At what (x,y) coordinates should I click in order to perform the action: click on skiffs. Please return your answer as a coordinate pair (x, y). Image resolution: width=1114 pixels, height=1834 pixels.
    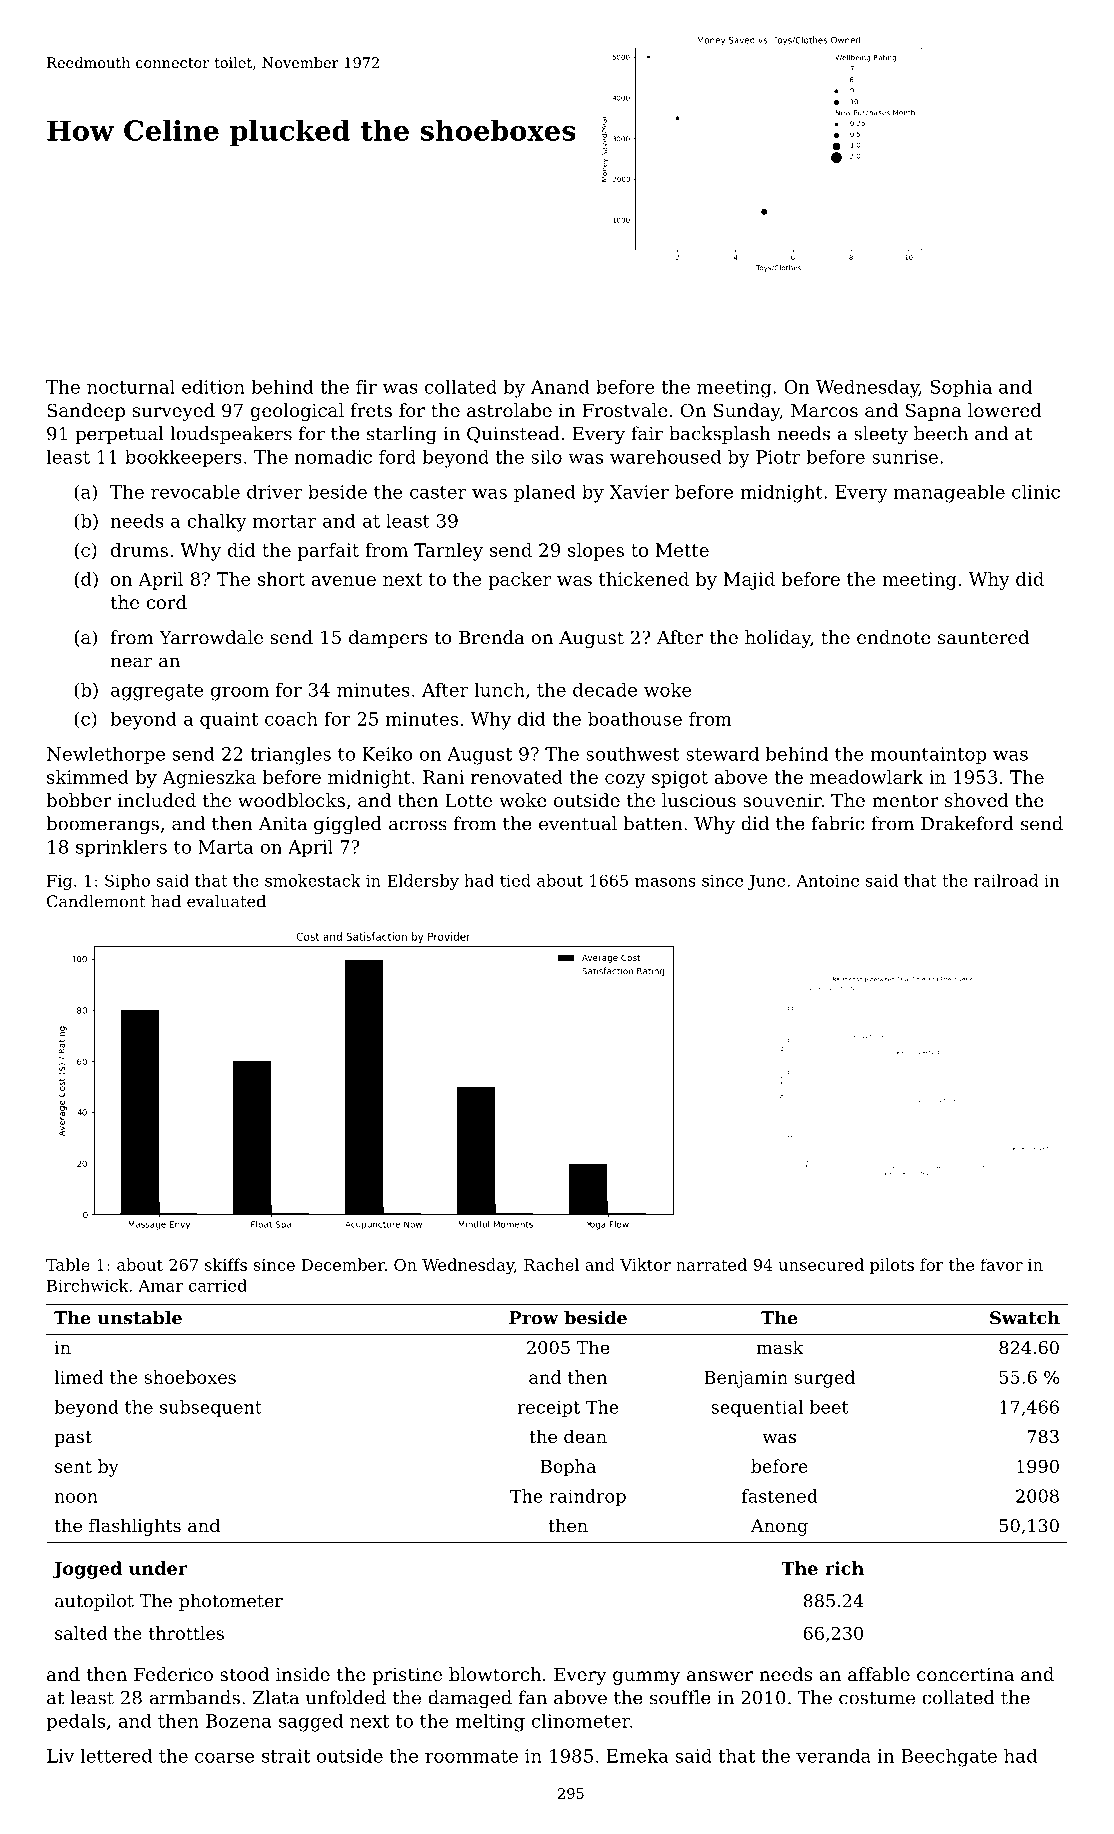
    Looking at the image, I should click on (226, 1264).
